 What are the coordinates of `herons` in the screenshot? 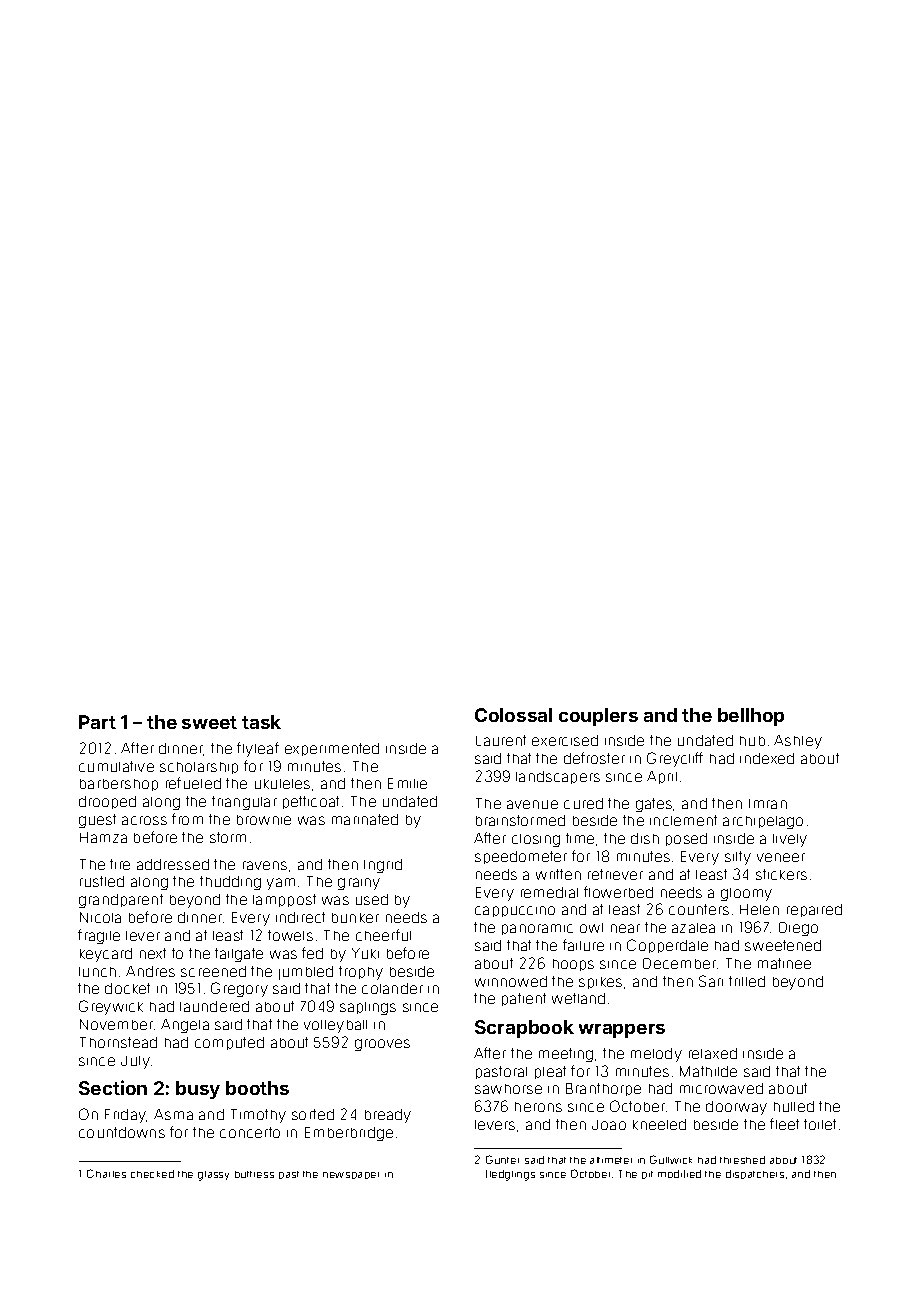 It's located at (538, 1107).
